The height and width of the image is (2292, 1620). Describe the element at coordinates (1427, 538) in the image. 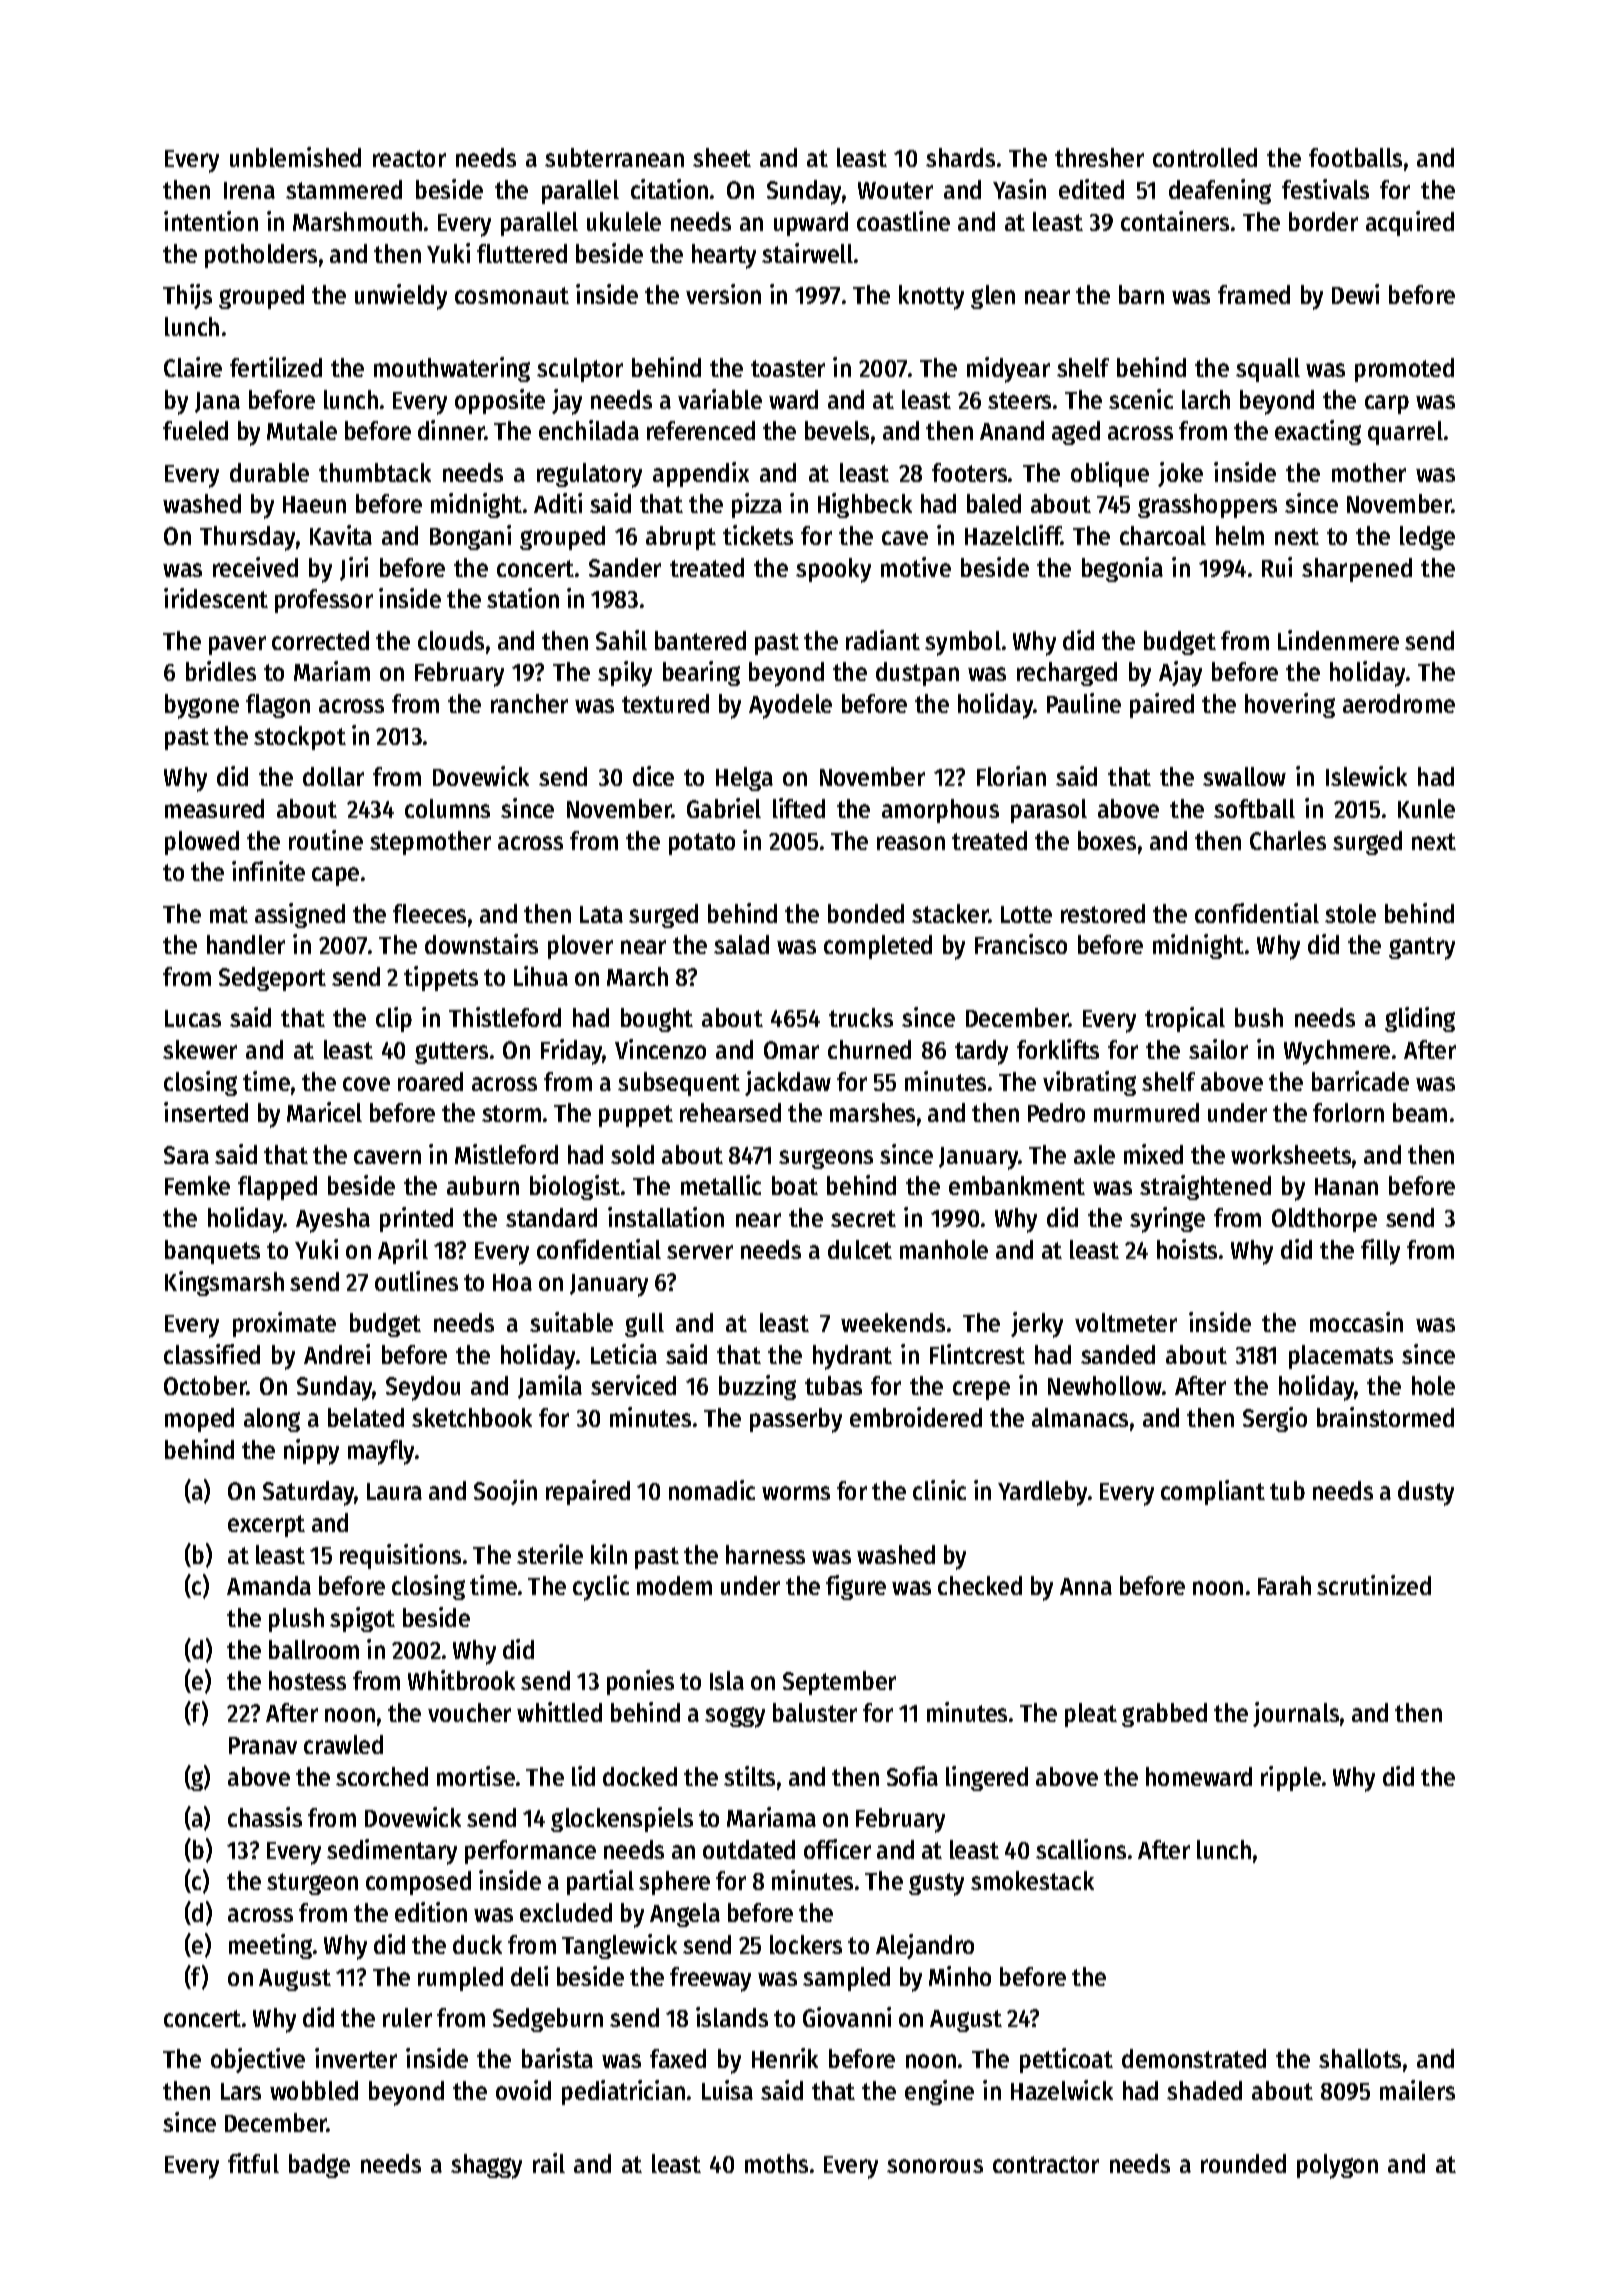

I see `ledge` at that location.
